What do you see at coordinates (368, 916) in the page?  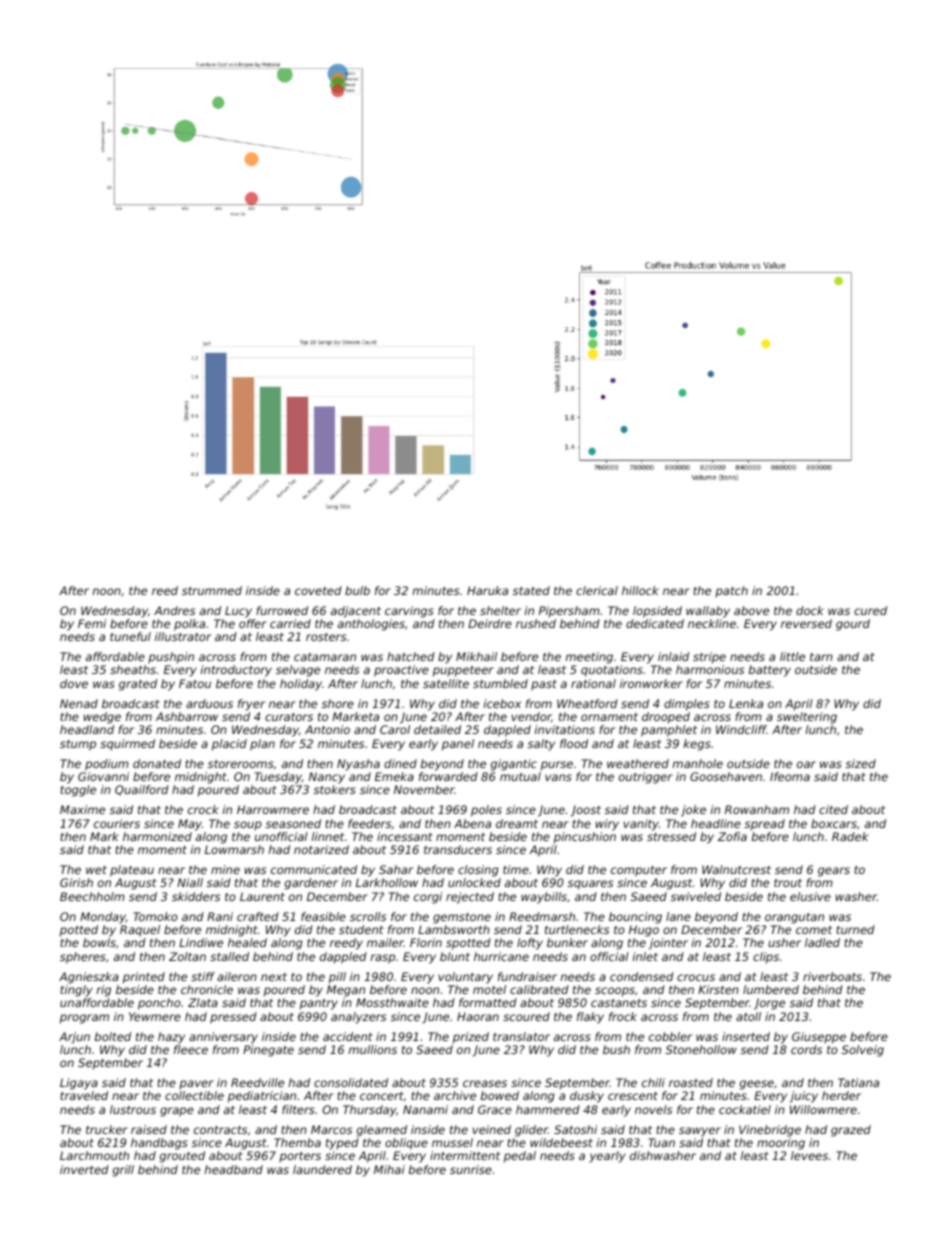 I see `scrolls` at bounding box center [368, 916].
